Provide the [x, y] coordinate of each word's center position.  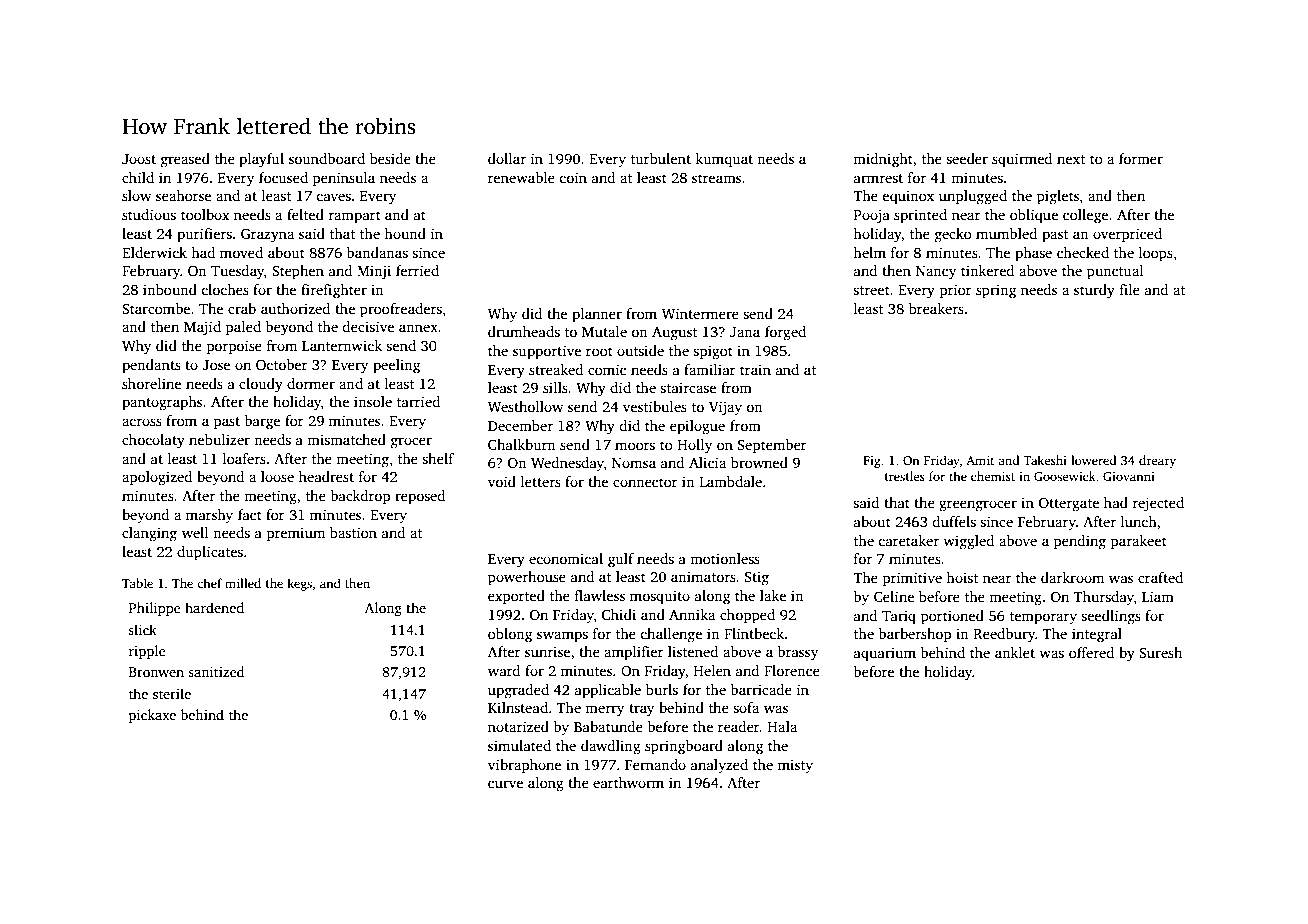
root [599, 351]
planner [597, 315]
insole [373, 401]
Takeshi [1045, 460]
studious [149, 214]
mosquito [660, 597]
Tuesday [237, 272]
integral [1097, 635]
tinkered [987, 270]
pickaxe [152, 716]
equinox [908, 197]
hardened [214, 607]
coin [573, 177]
